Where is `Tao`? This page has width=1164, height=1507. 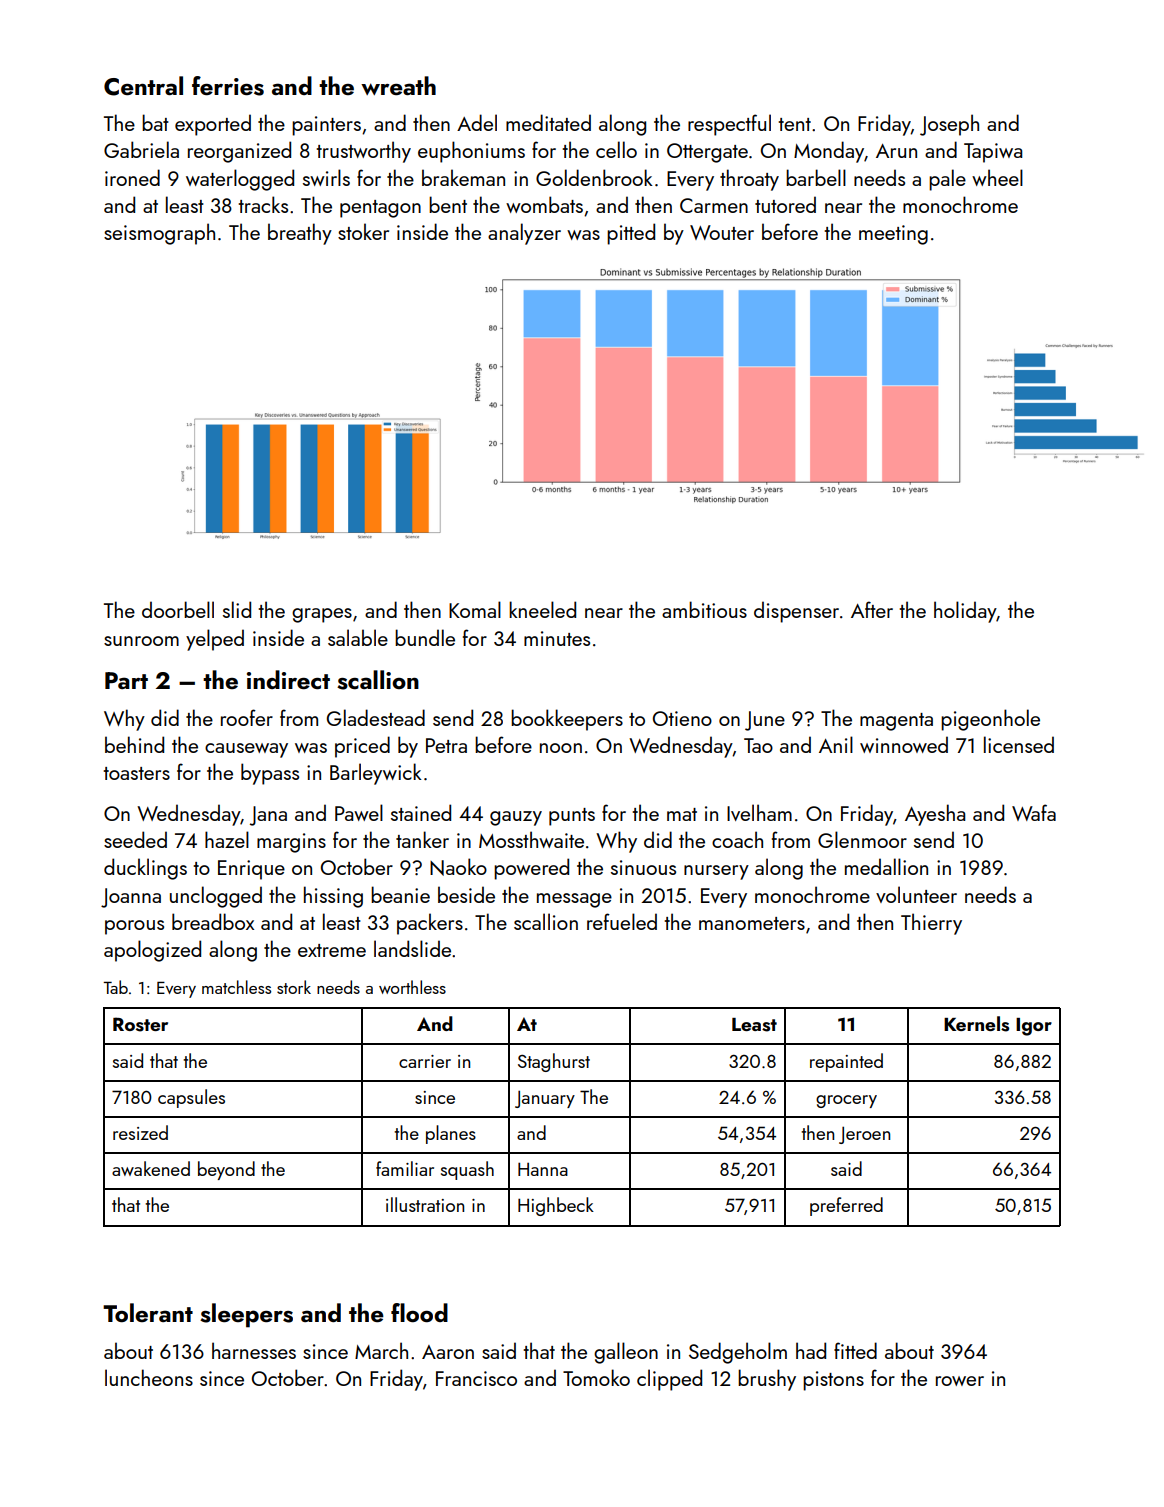 Tao is located at coordinates (758, 745).
